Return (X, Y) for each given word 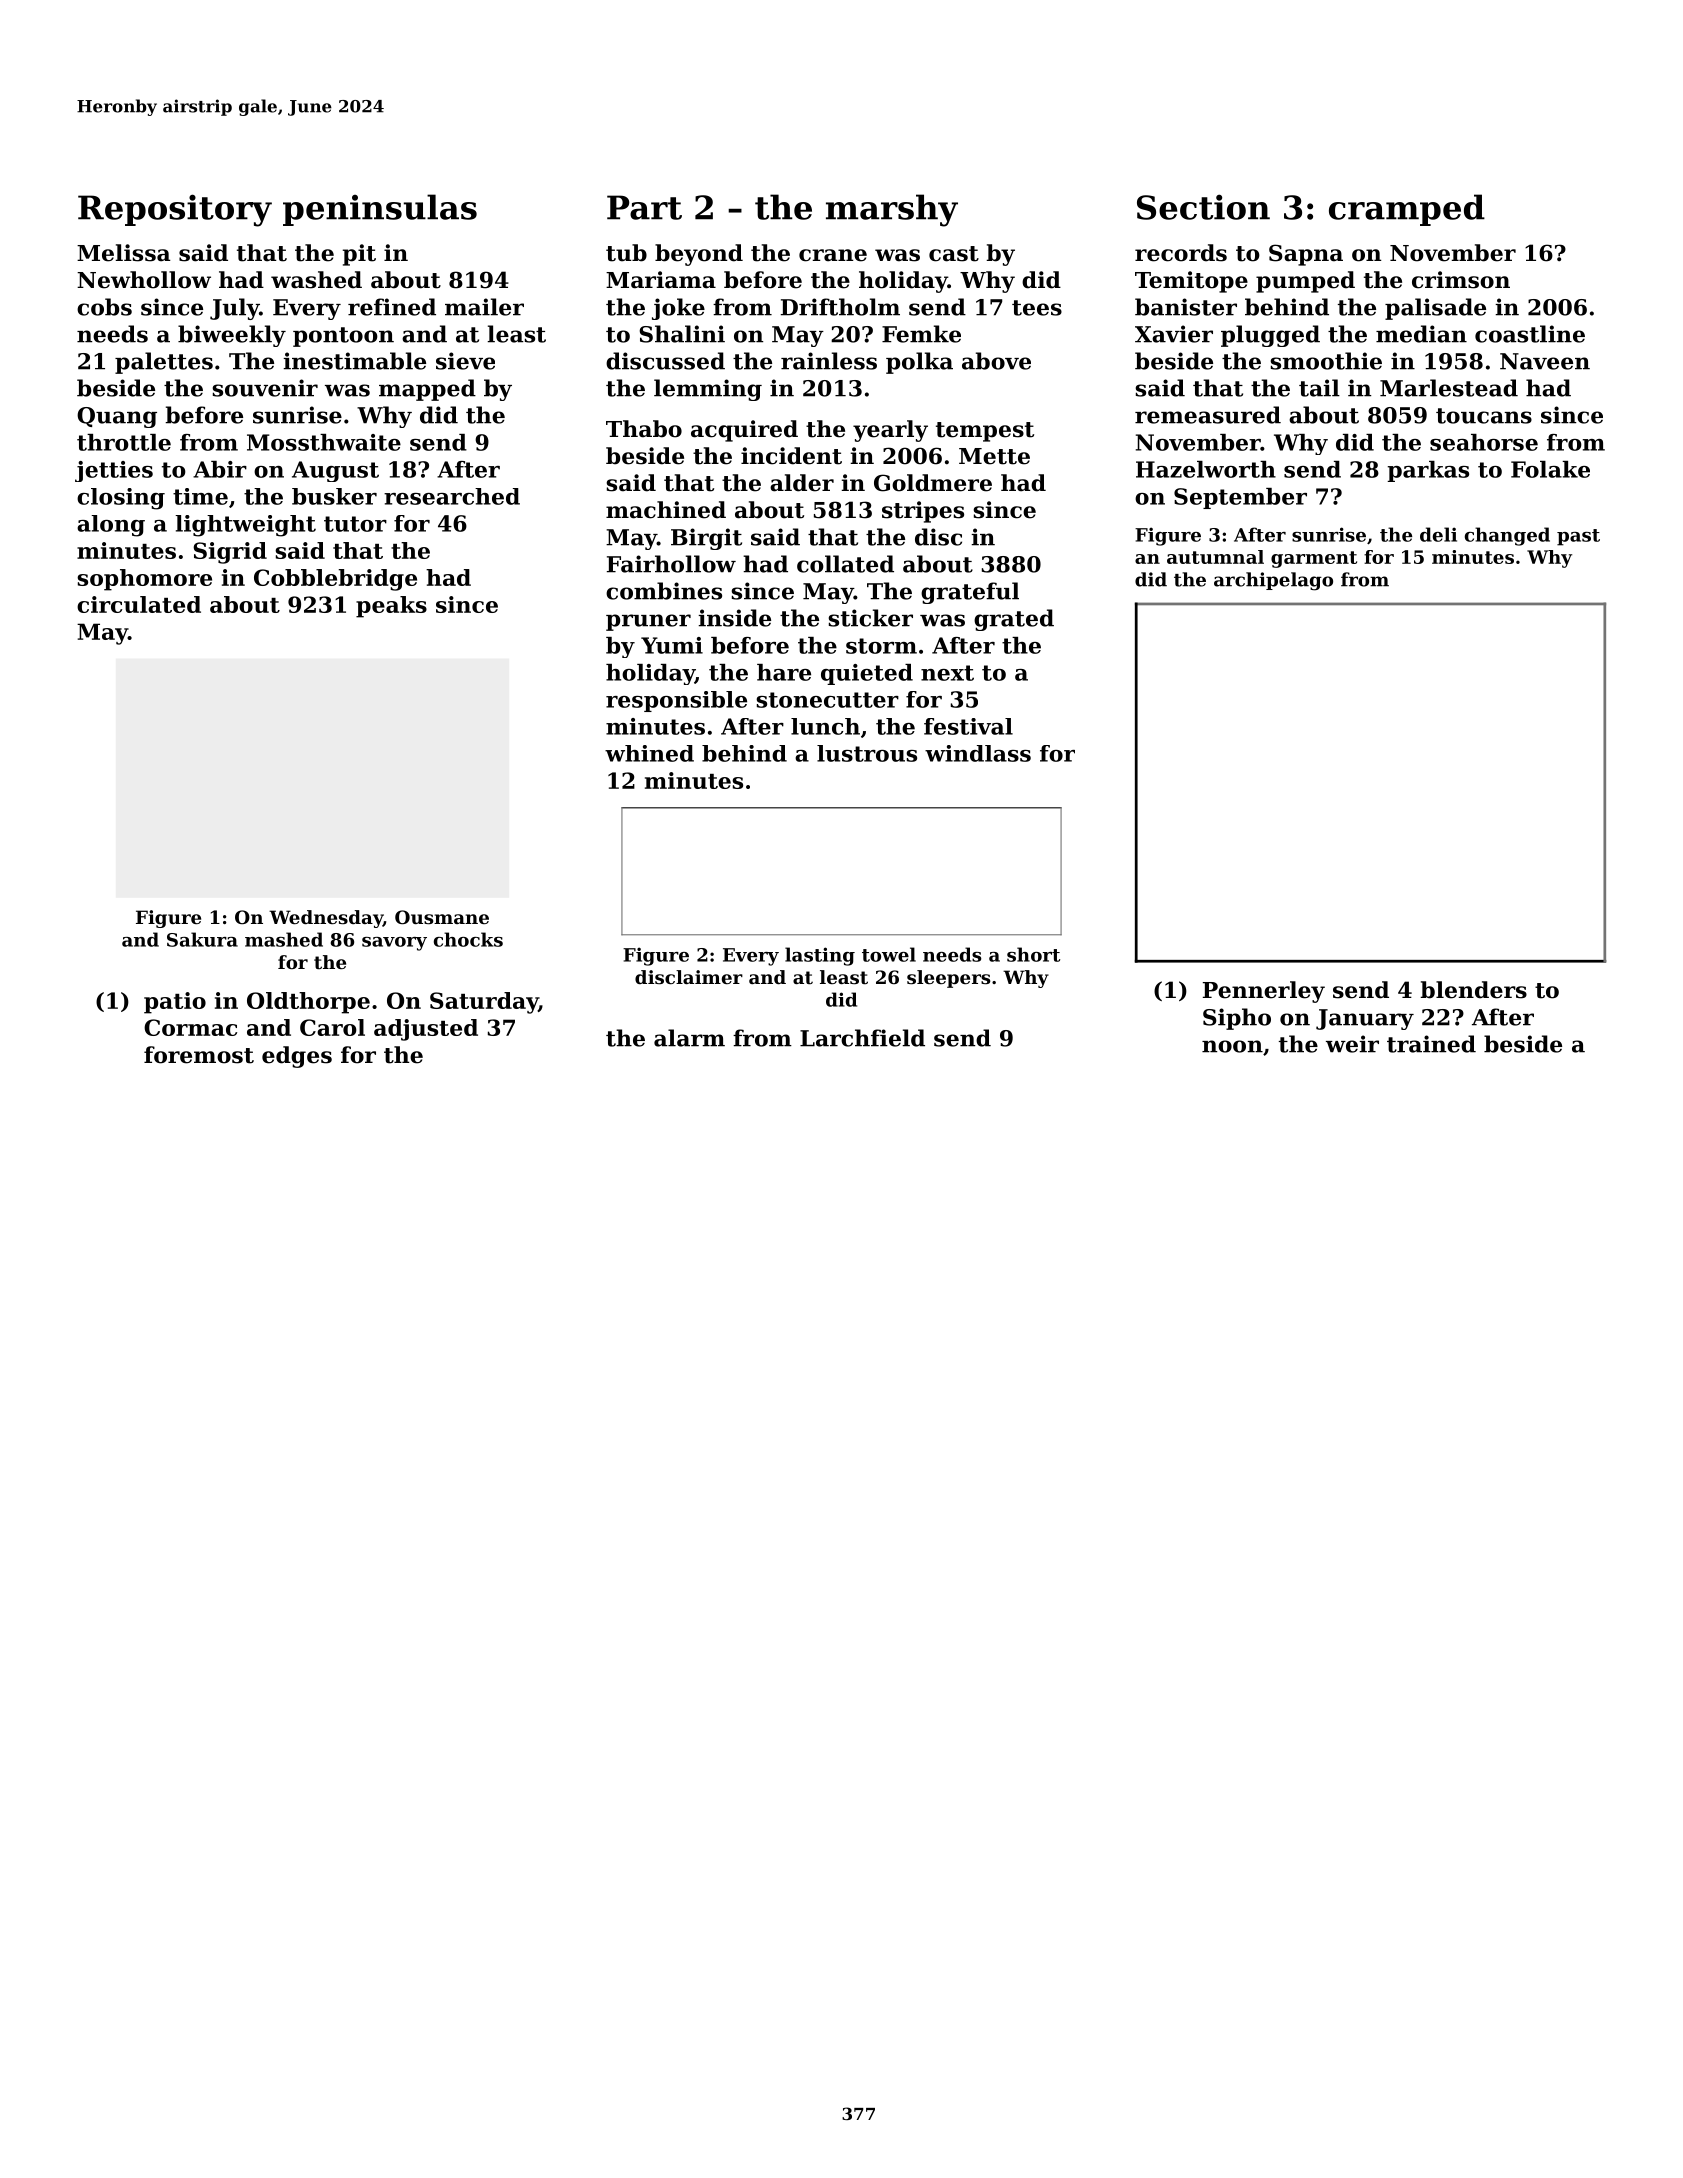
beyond (699, 255)
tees (1037, 308)
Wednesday (326, 919)
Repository (175, 210)
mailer (484, 307)
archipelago (1273, 581)
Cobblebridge (335, 580)
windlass (978, 753)
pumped (1305, 282)
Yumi (672, 645)
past (1578, 537)
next (947, 673)
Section (1203, 207)
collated (845, 564)
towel (889, 954)
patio (175, 1003)
